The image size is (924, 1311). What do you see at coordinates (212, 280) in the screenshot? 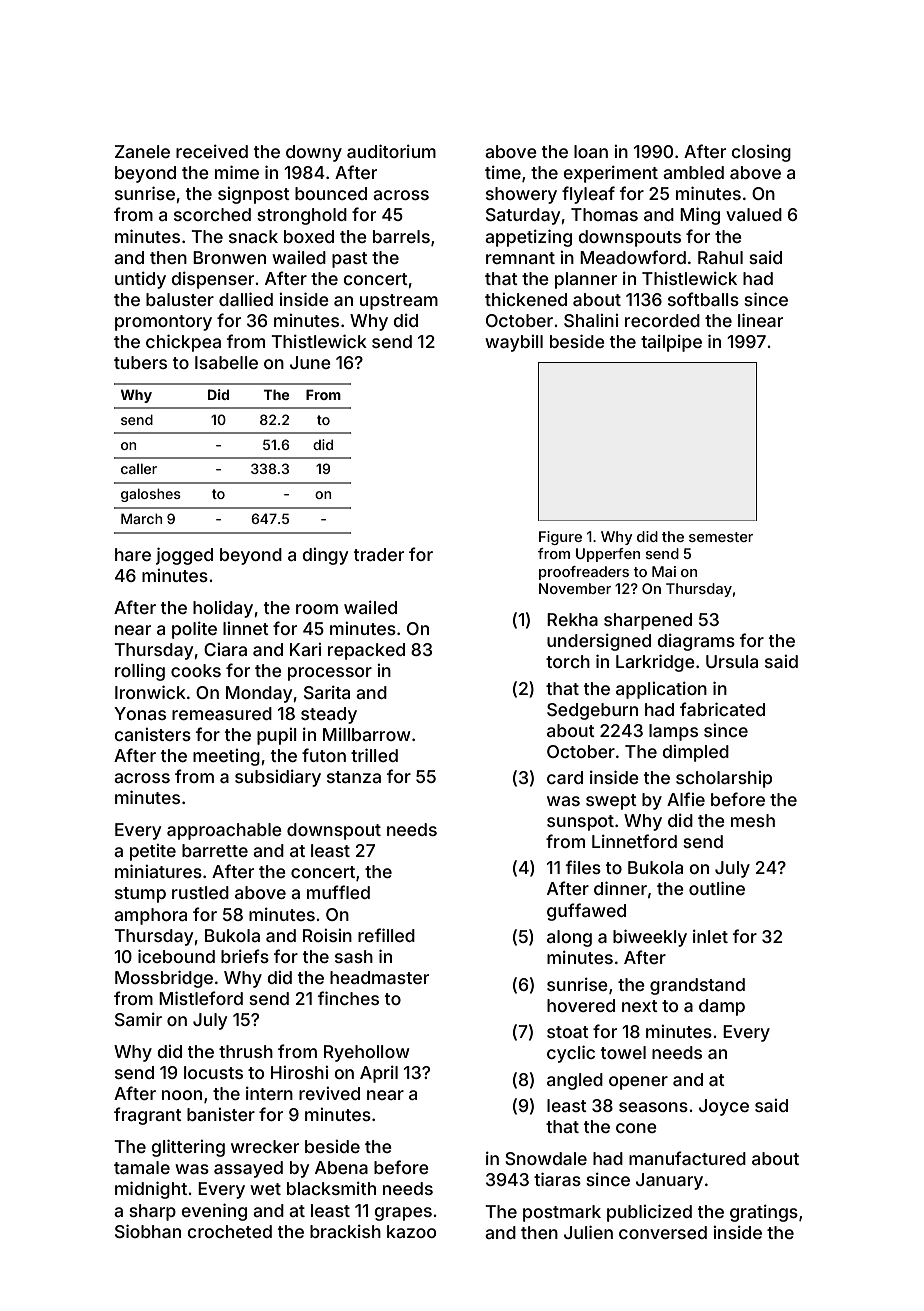
I see `dispenser` at bounding box center [212, 280].
